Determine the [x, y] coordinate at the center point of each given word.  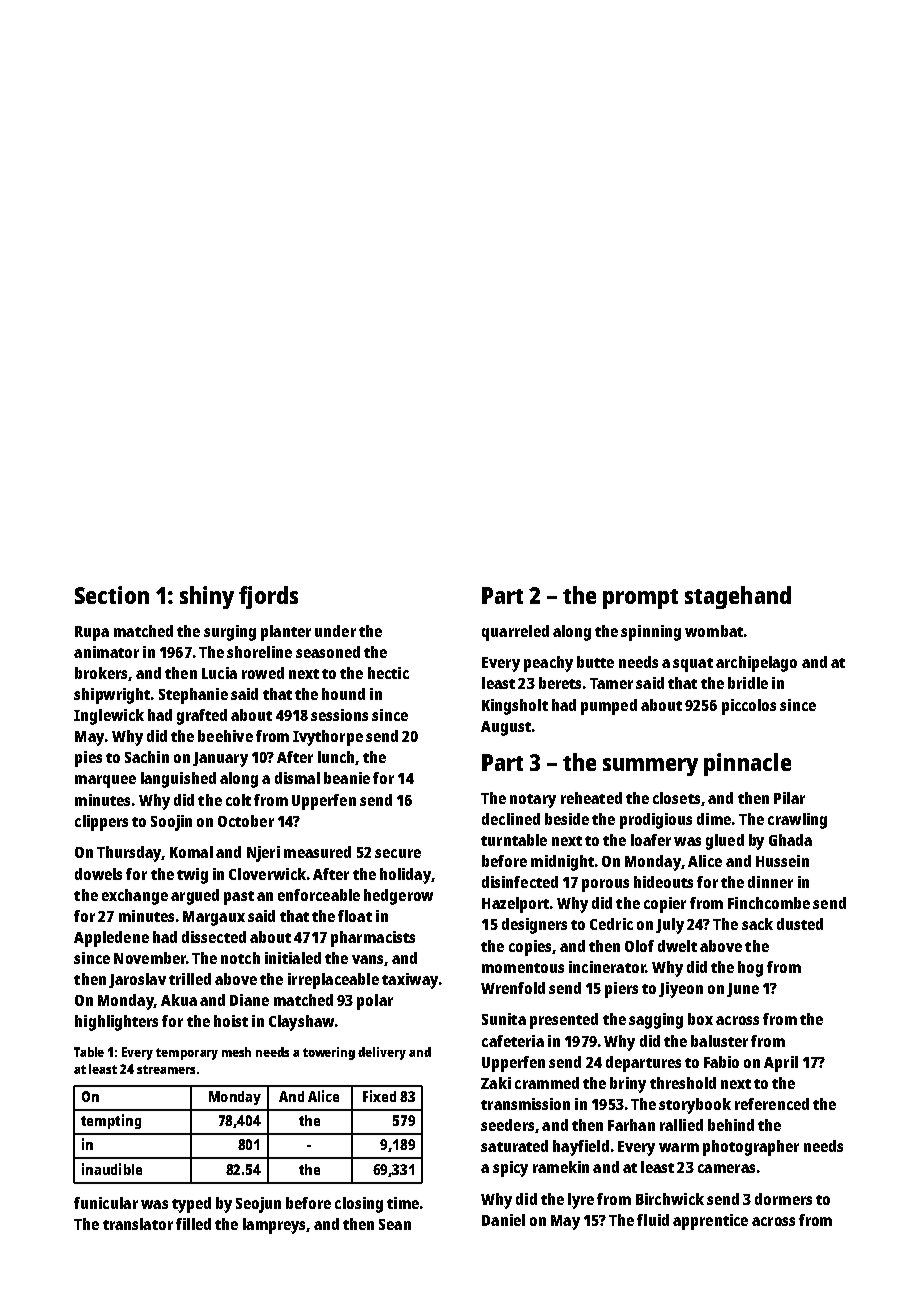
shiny [207, 597]
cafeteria [513, 1041]
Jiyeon [681, 990]
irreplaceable [333, 981]
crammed [547, 1083]
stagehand [738, 597]
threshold [683, 1083]
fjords [268, 597]
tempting [111, 1121]
